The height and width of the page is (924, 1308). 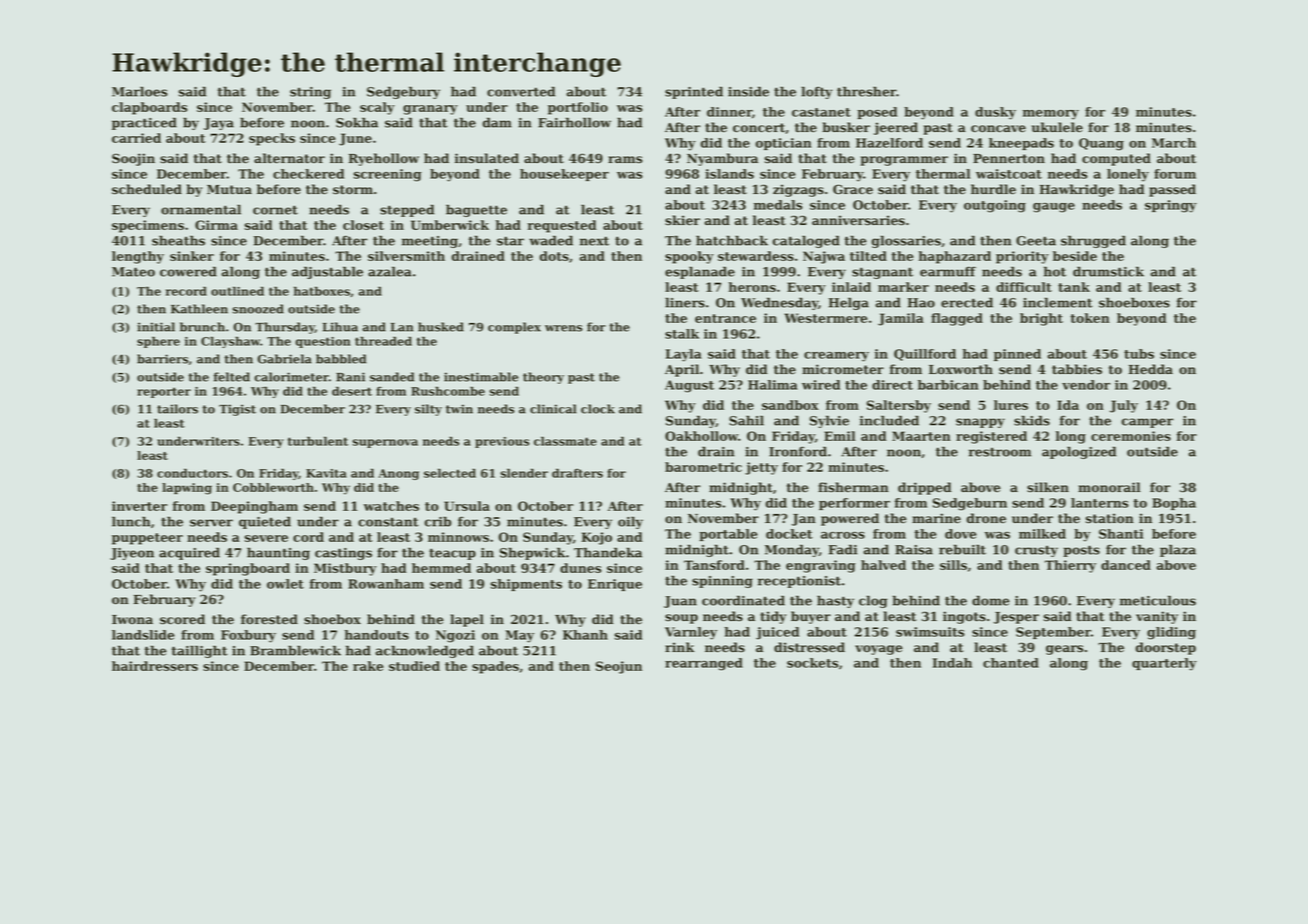 What do you see at coordinates (1164, 664) in the page?
I see `quarterly` at bounding box center [1164, 664].
